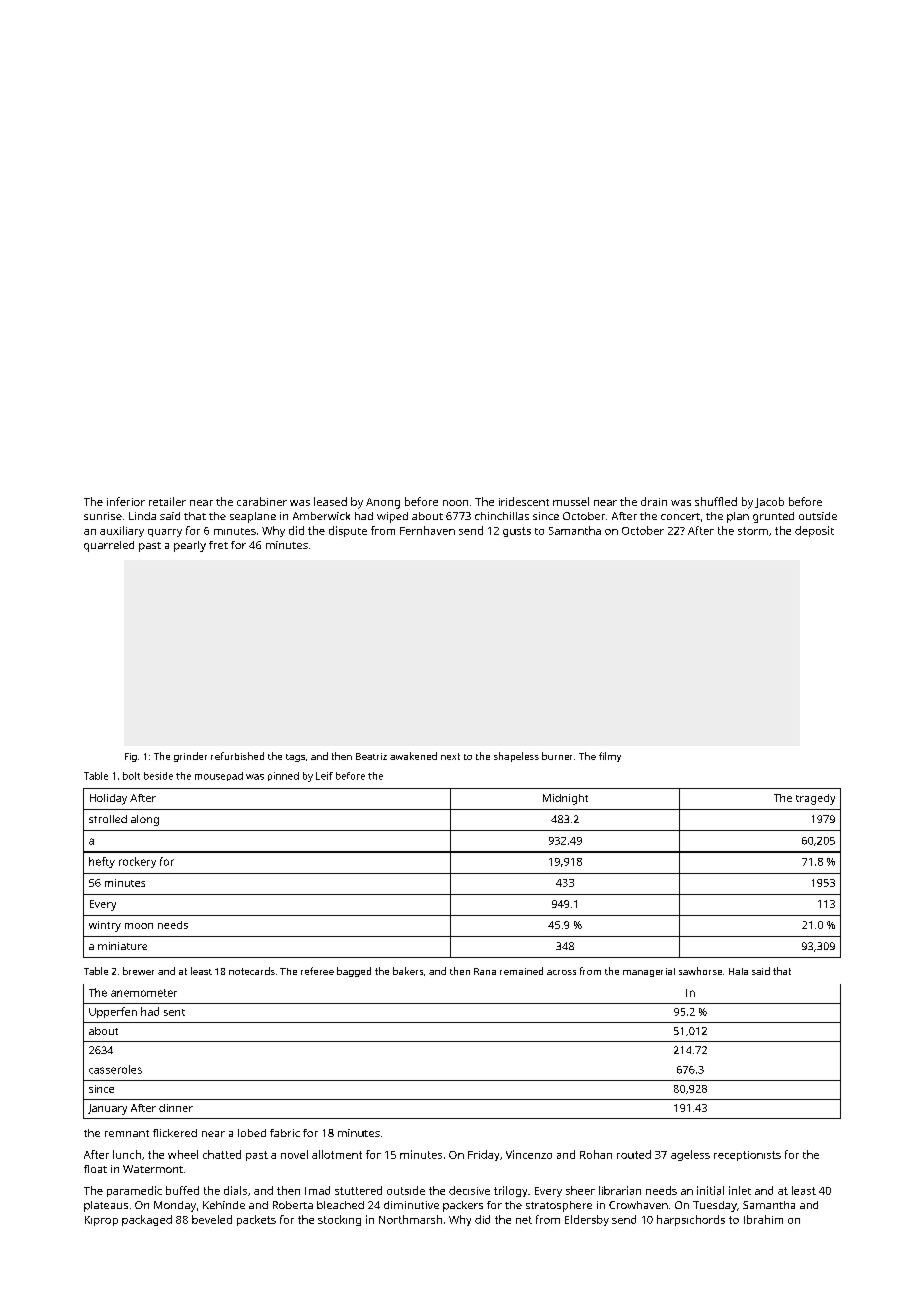 The height and width of the screenshot is (1308, 924). What do you see at coordinates (371, 756) in the screenshot?
I see `Beatriz` at bounding box center [371, 756].
